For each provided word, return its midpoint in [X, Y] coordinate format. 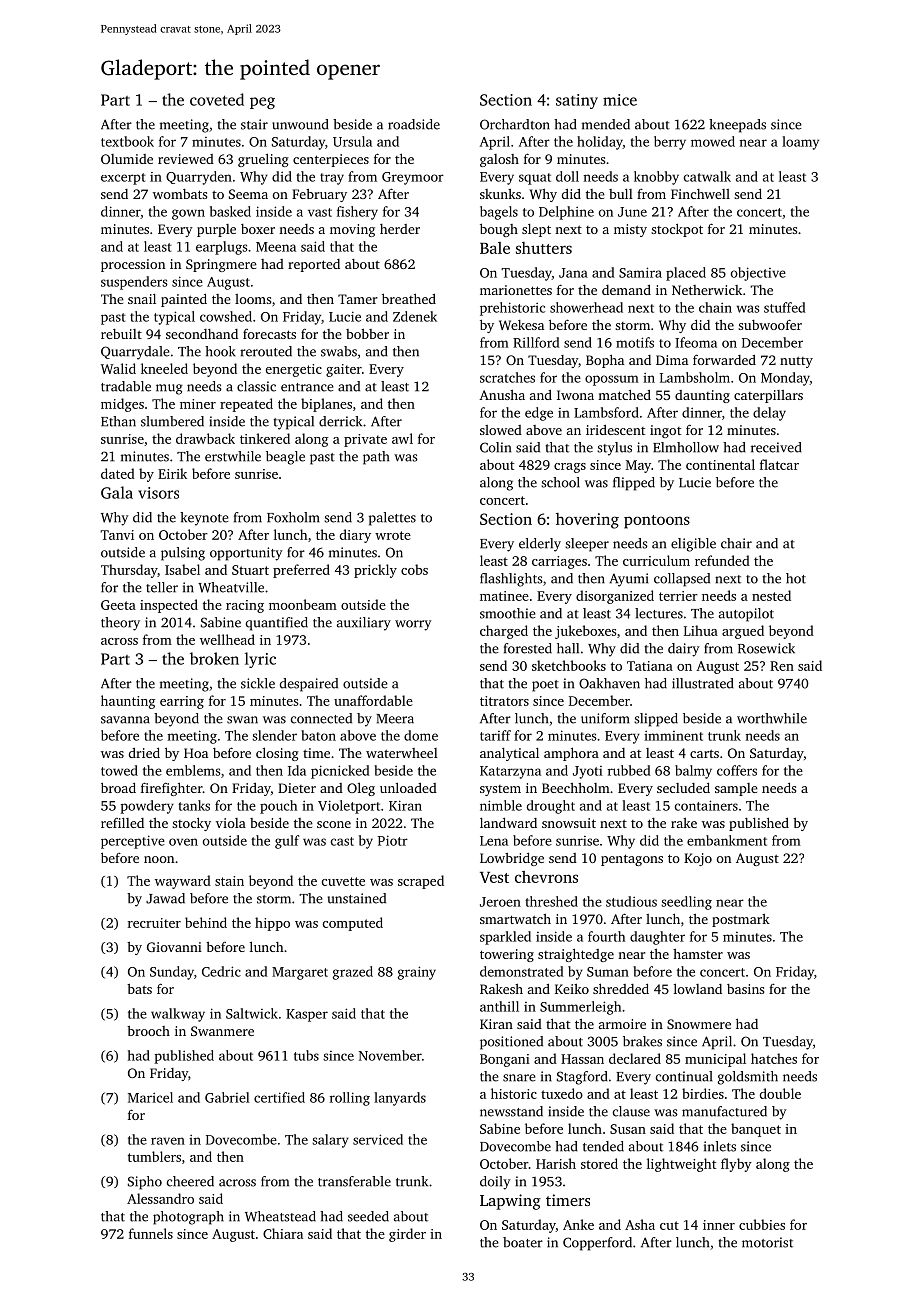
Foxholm [293, 517]
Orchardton [515, 124]
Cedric [221, 971]
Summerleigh [580, 1008]
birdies [703, 1093]
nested [771, 595]
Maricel [150, 1097]
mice [620, 100]
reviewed [186, 159]
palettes [392, 519]
